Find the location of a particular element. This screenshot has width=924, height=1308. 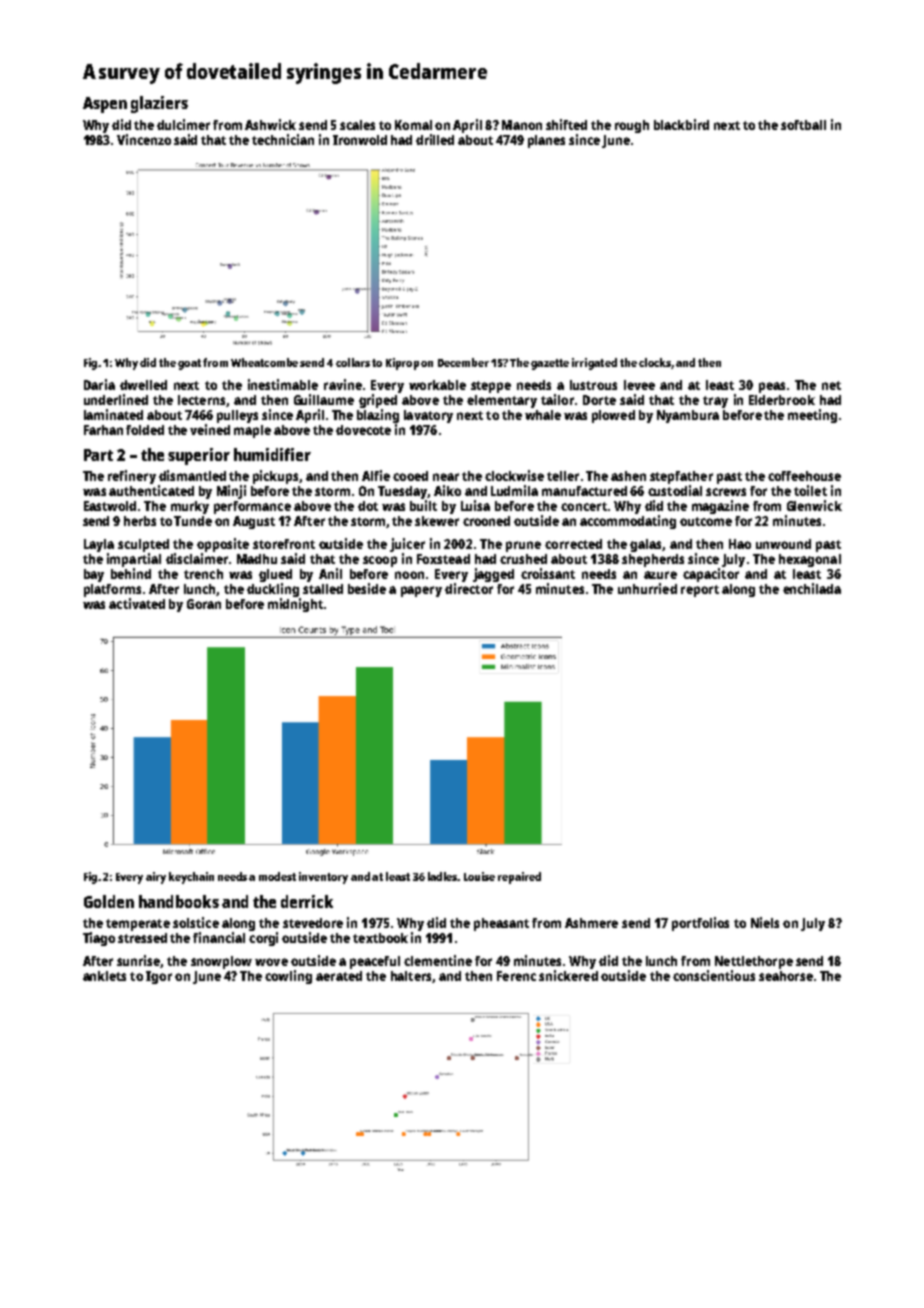

Niels is located at coordinates (765, 922).
